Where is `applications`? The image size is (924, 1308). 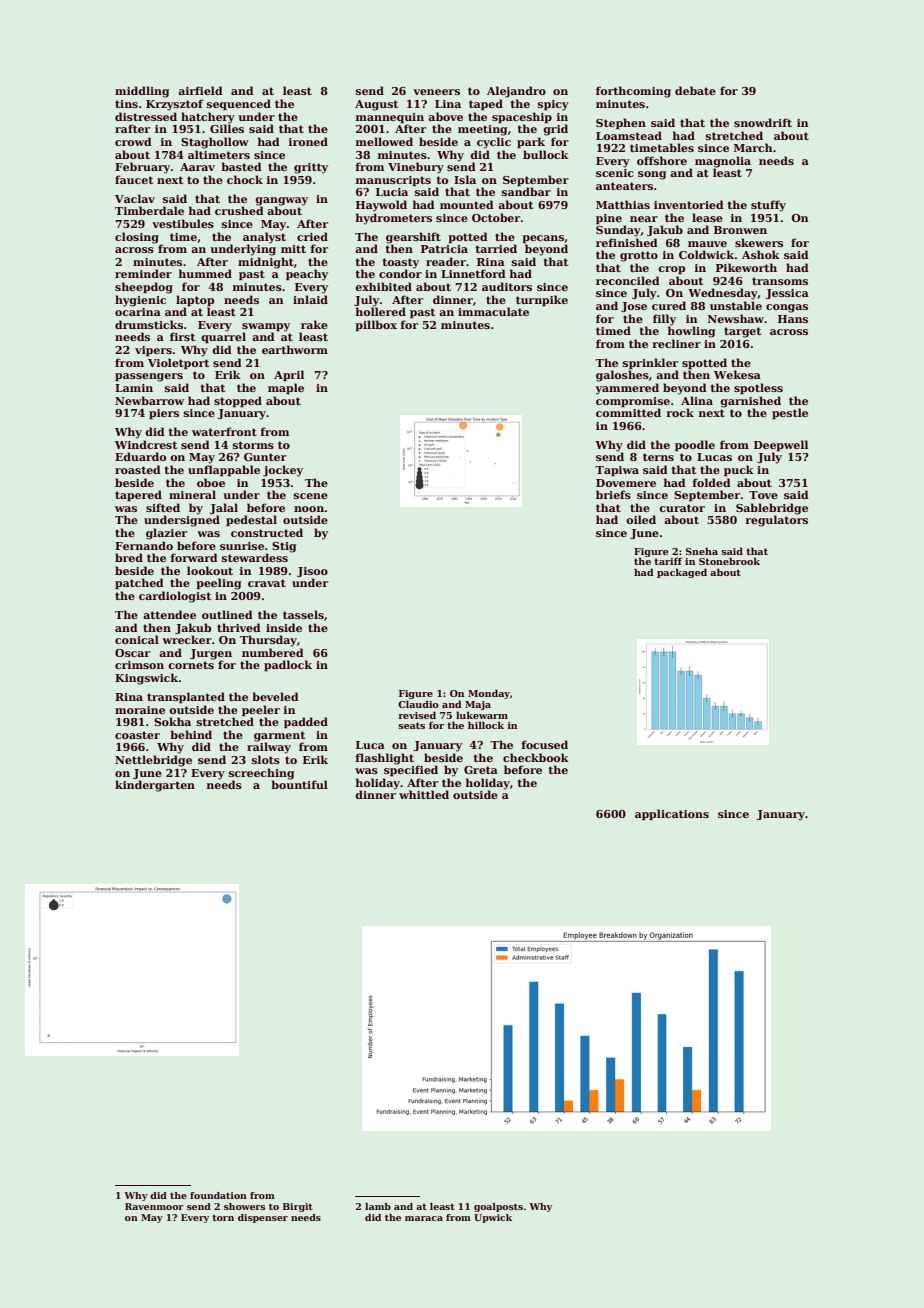 applications is located at coordinates (672, 814).
